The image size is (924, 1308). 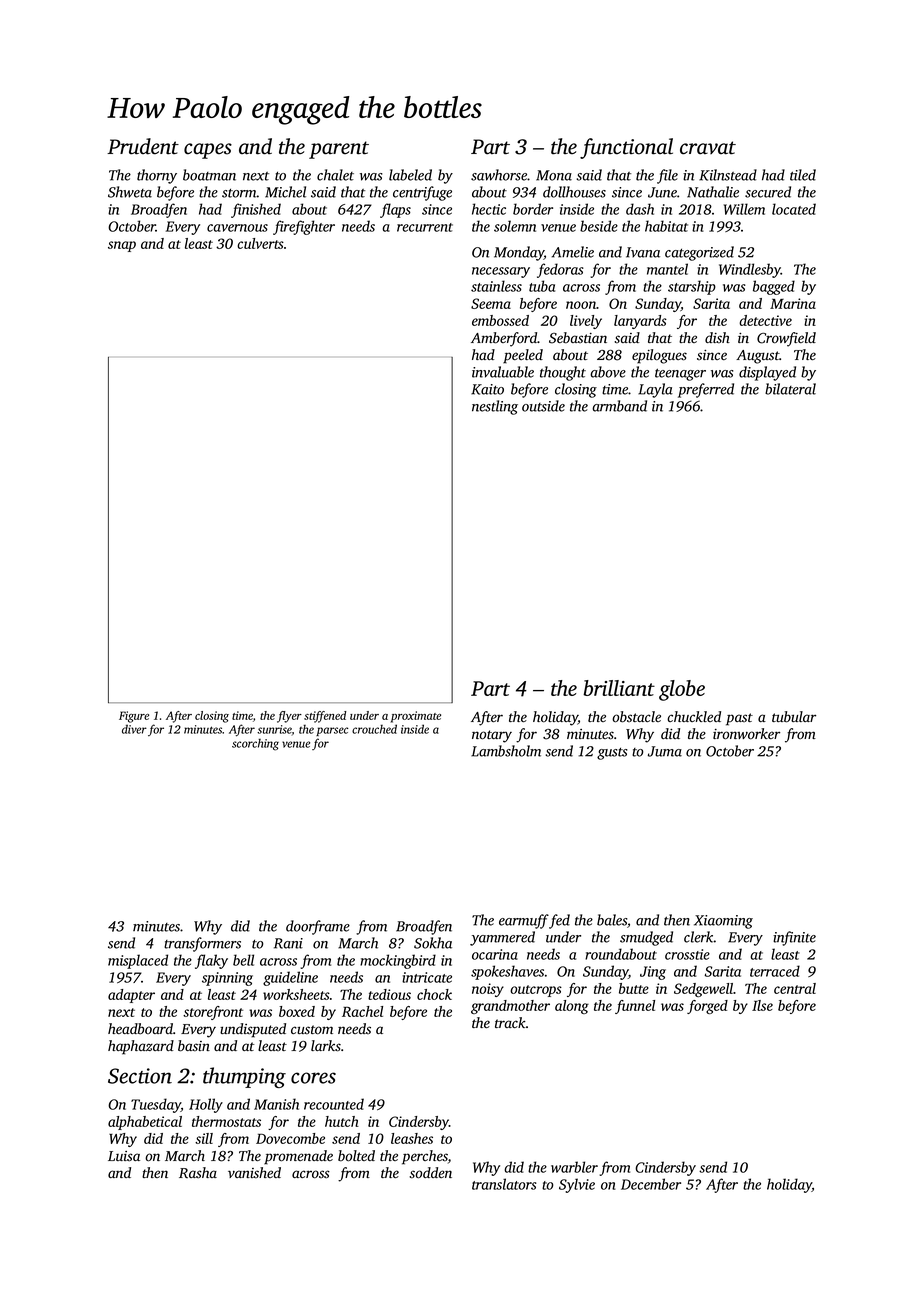 I want to click on flaps, so click(x=395, y=210).
